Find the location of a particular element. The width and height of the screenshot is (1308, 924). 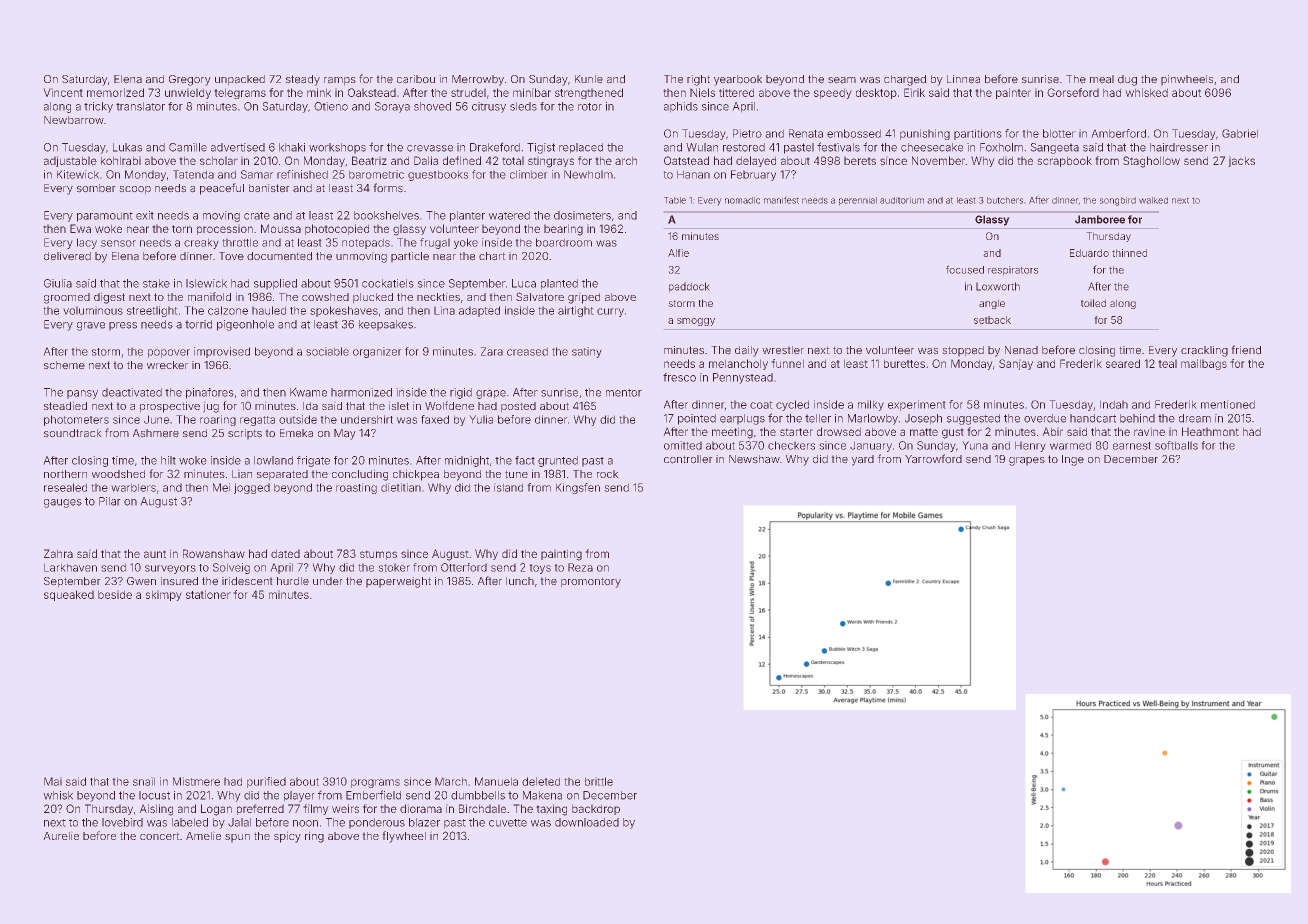

Vincent is located at coordinates (63, 92).
